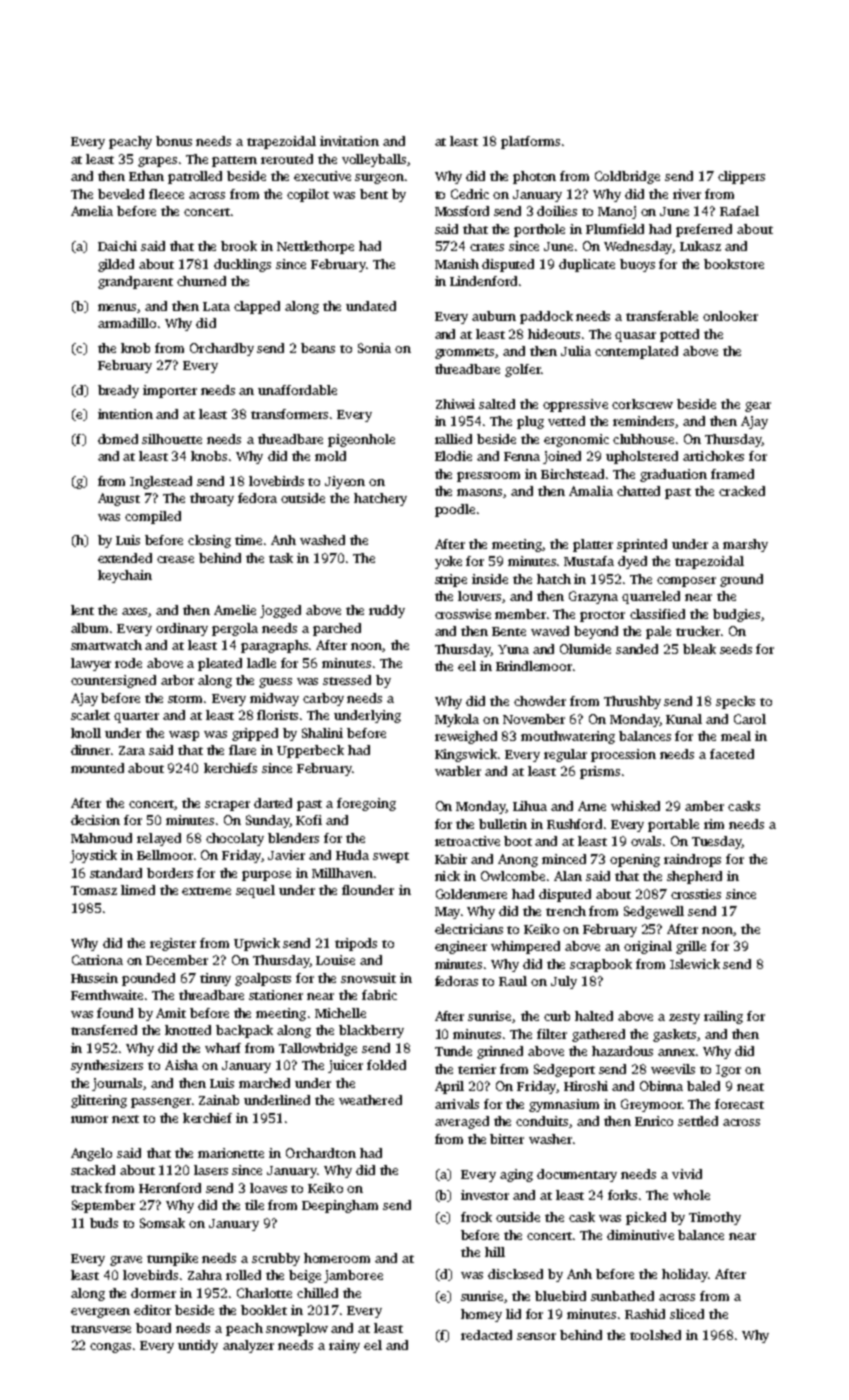  I want to click on buds, so click(104, 1223).
